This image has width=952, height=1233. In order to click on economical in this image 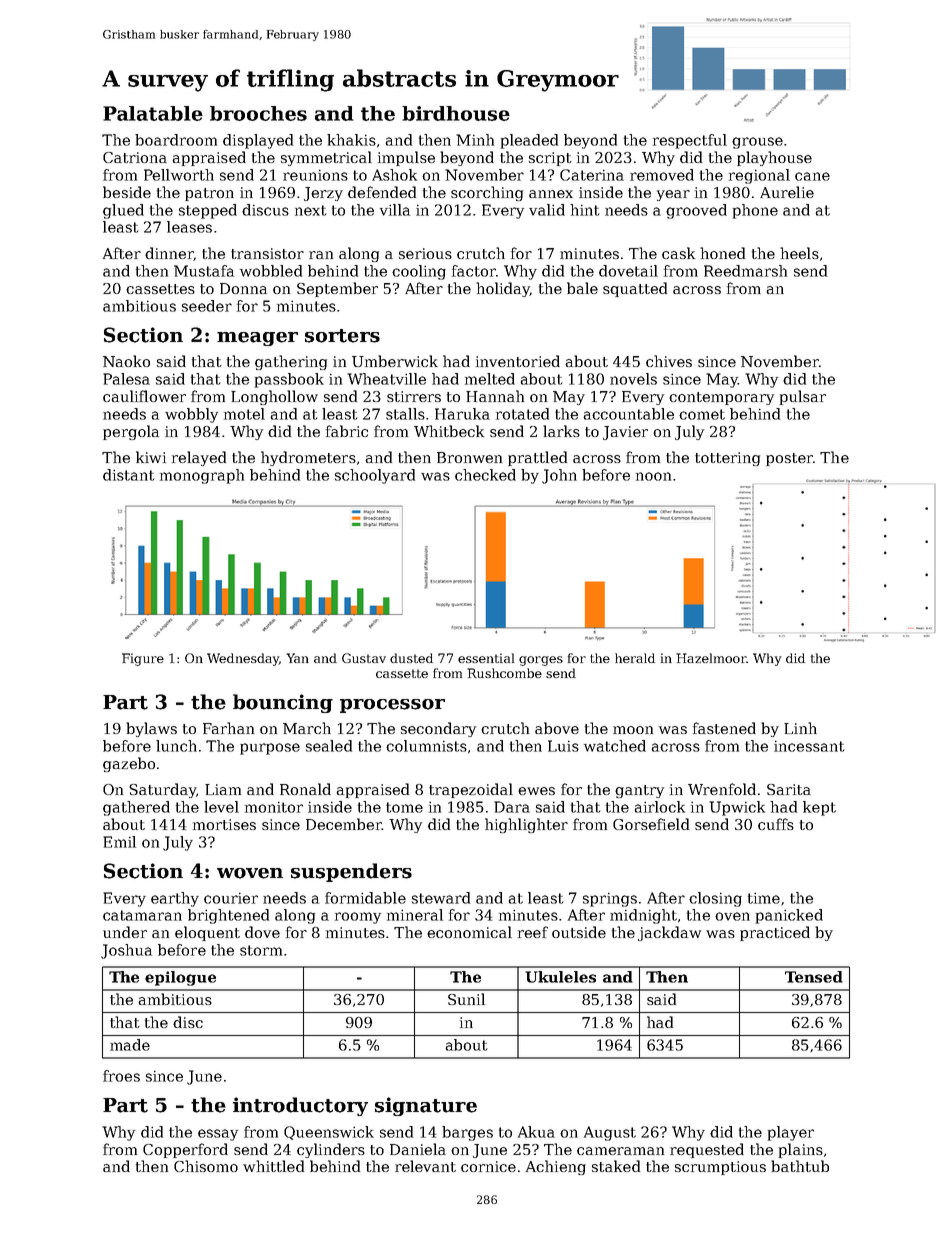, I will do `click(469, 932)`.
